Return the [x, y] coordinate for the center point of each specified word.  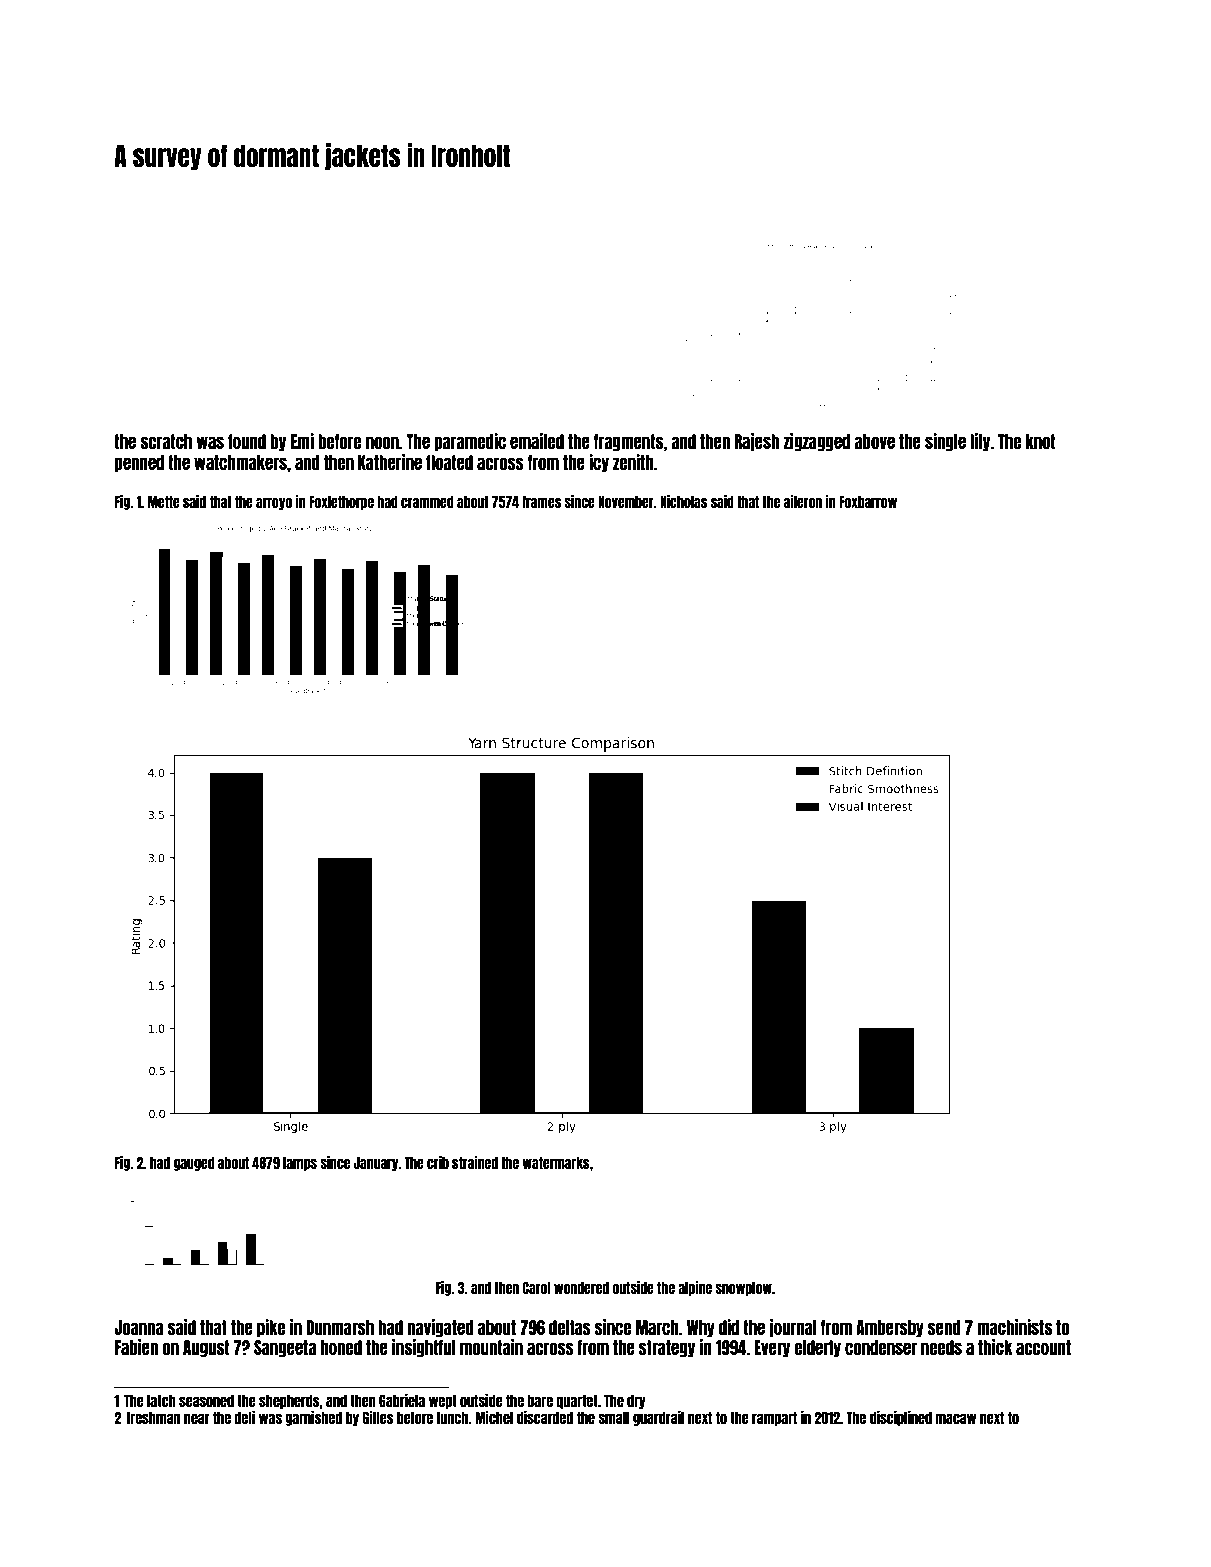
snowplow [743, 1289]
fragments [629, 442]
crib [438, 1162]
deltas [570, 1327]
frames [541, 502]
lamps [300, 1164]
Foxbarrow [868, 502]
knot [1040, 441]
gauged [194, 1164]
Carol [536, 1288]
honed [341, 1347]
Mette [164, 502]
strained [475, 1162]
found [247, 441]
